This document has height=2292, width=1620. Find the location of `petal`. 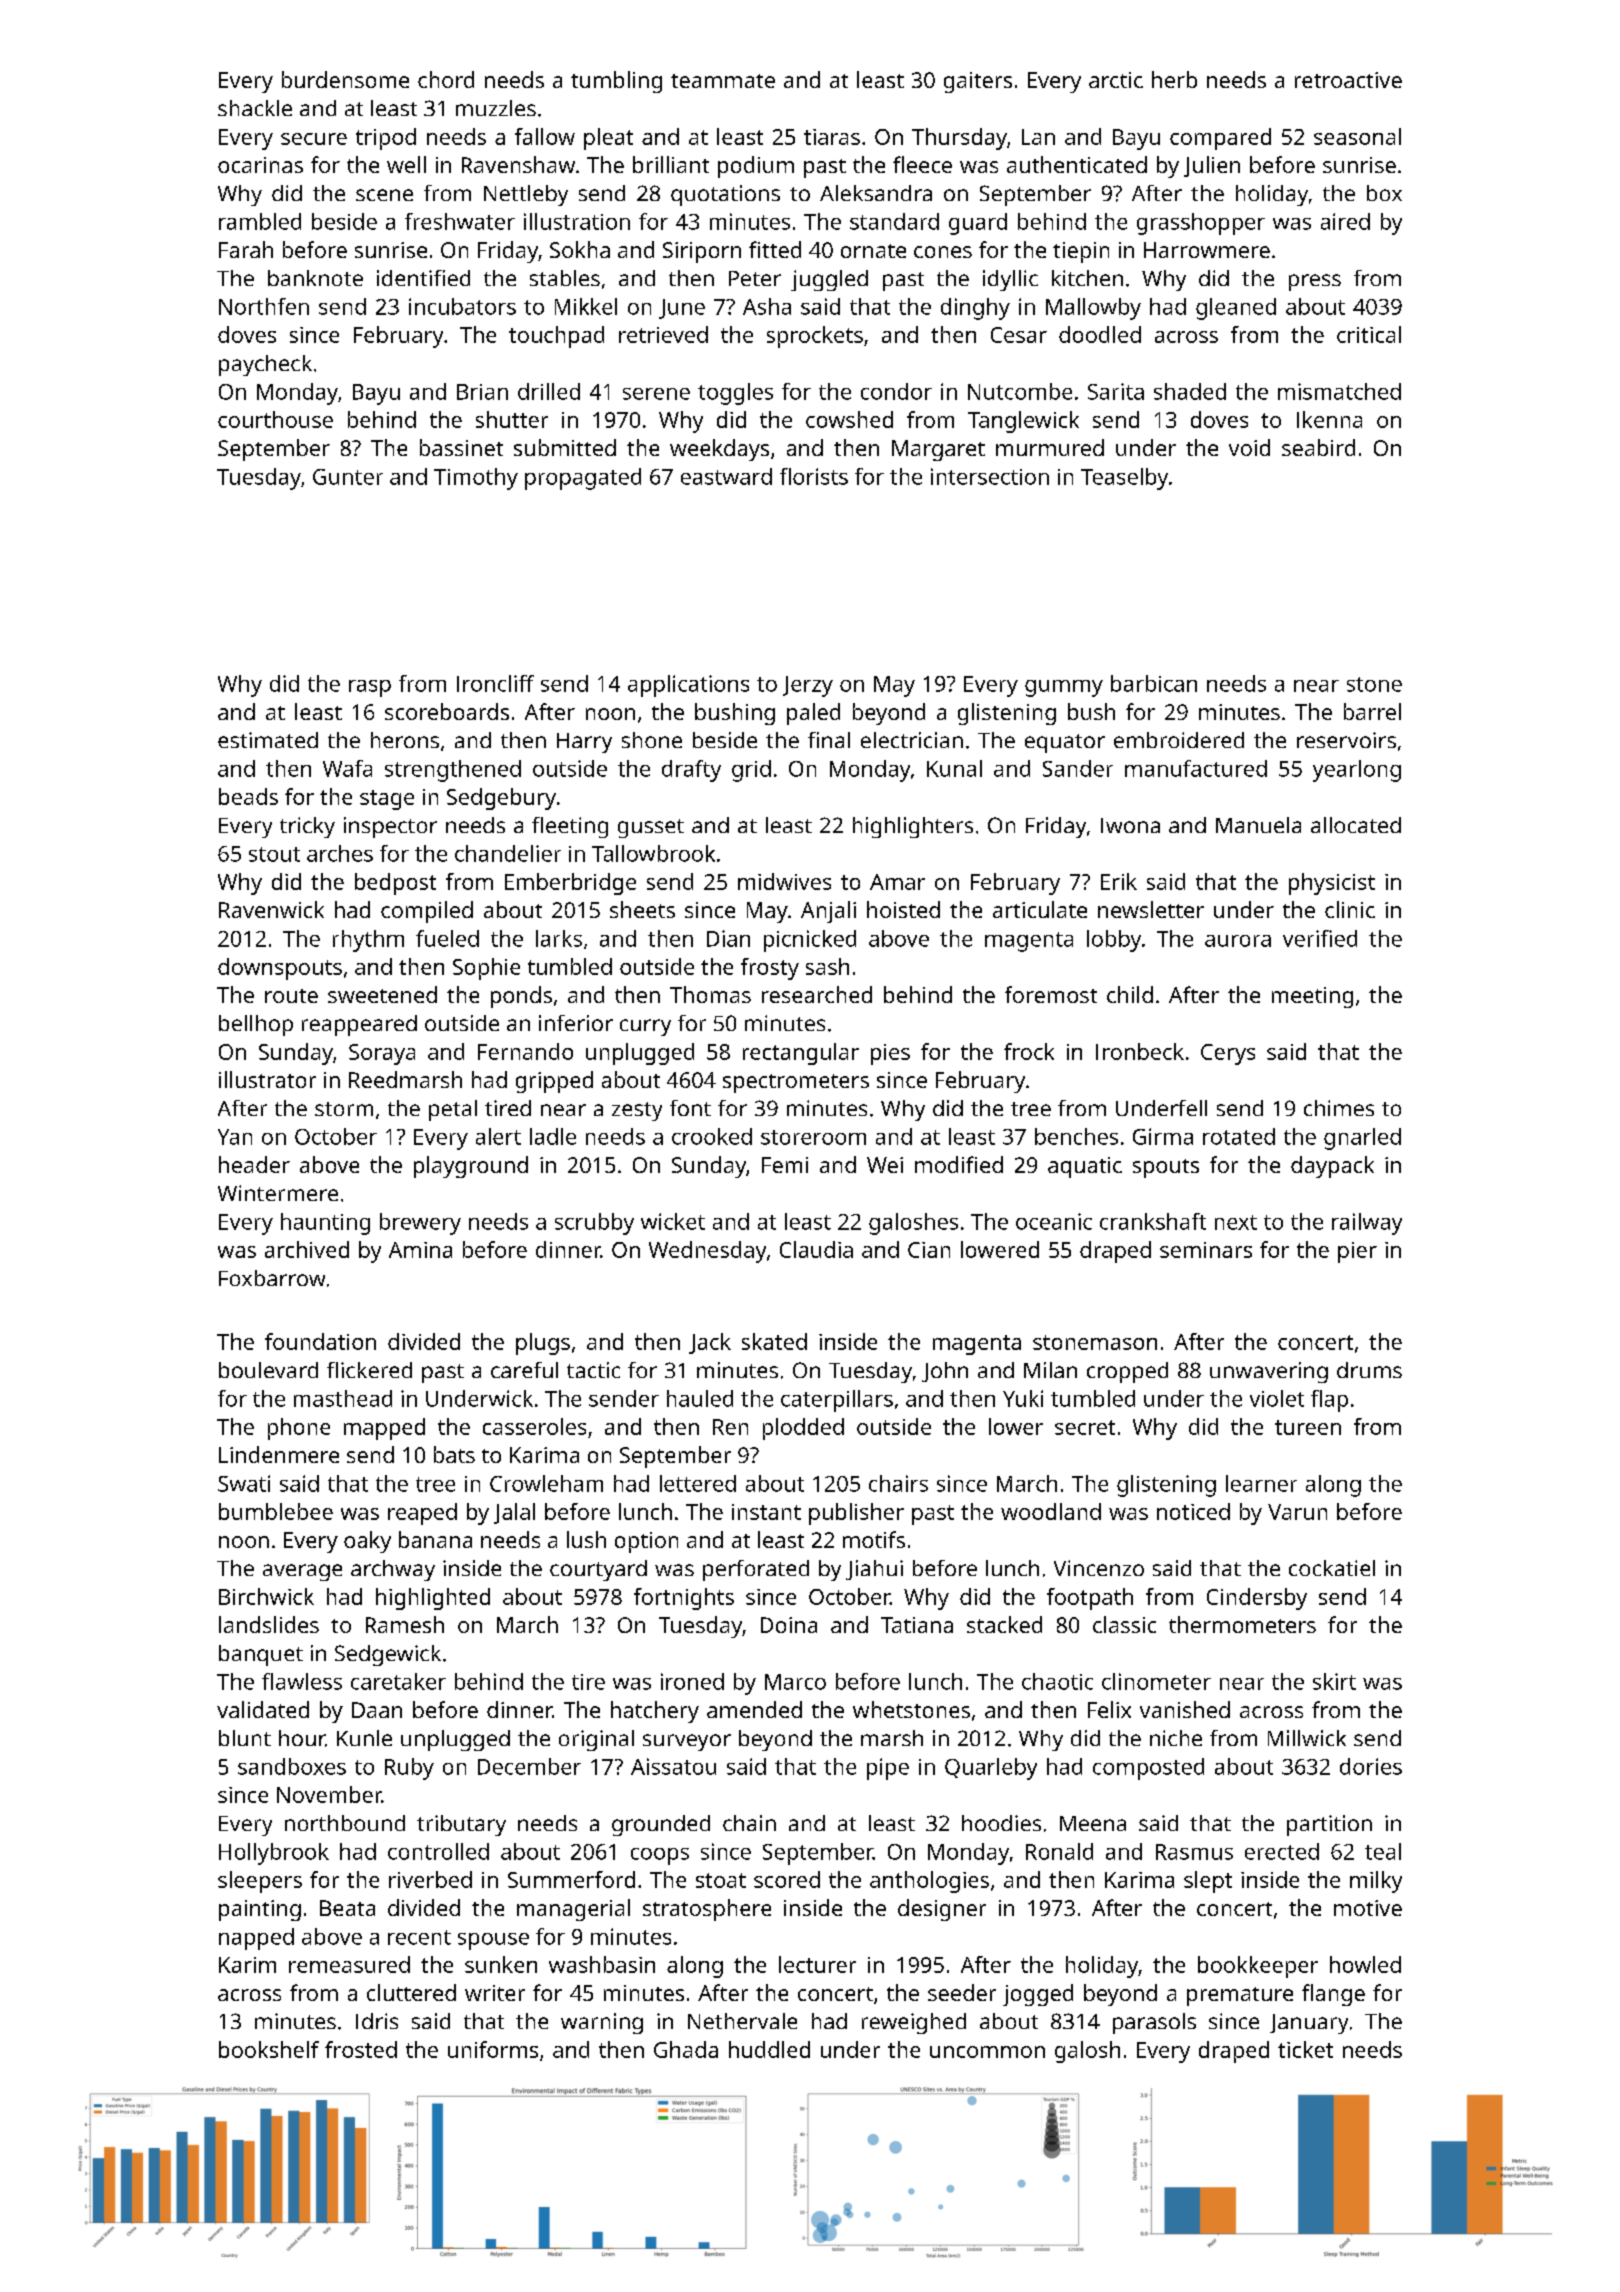

petal is located at coordinates (453, 1110).
